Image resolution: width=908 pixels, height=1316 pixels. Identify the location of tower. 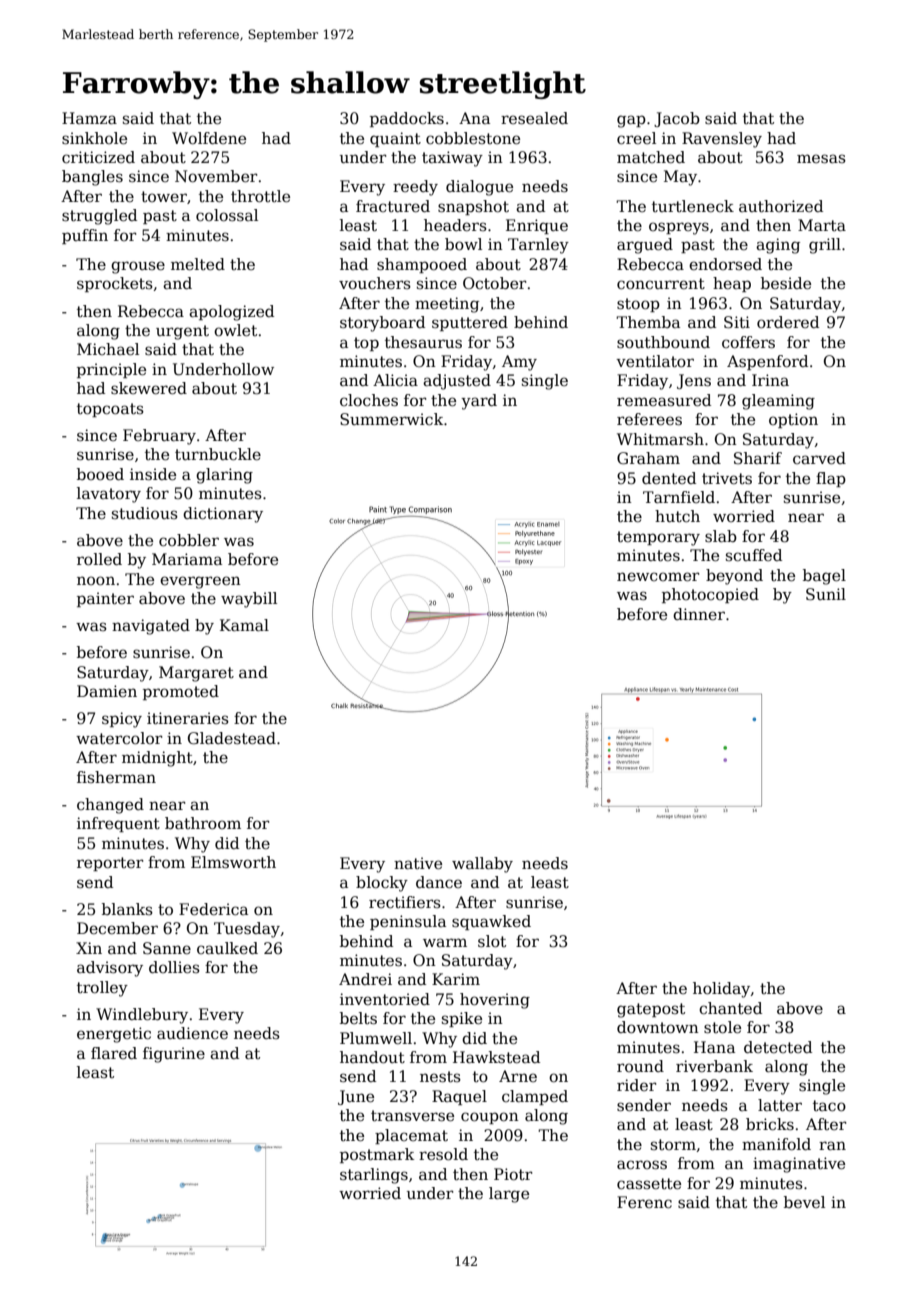
(164, 196).
